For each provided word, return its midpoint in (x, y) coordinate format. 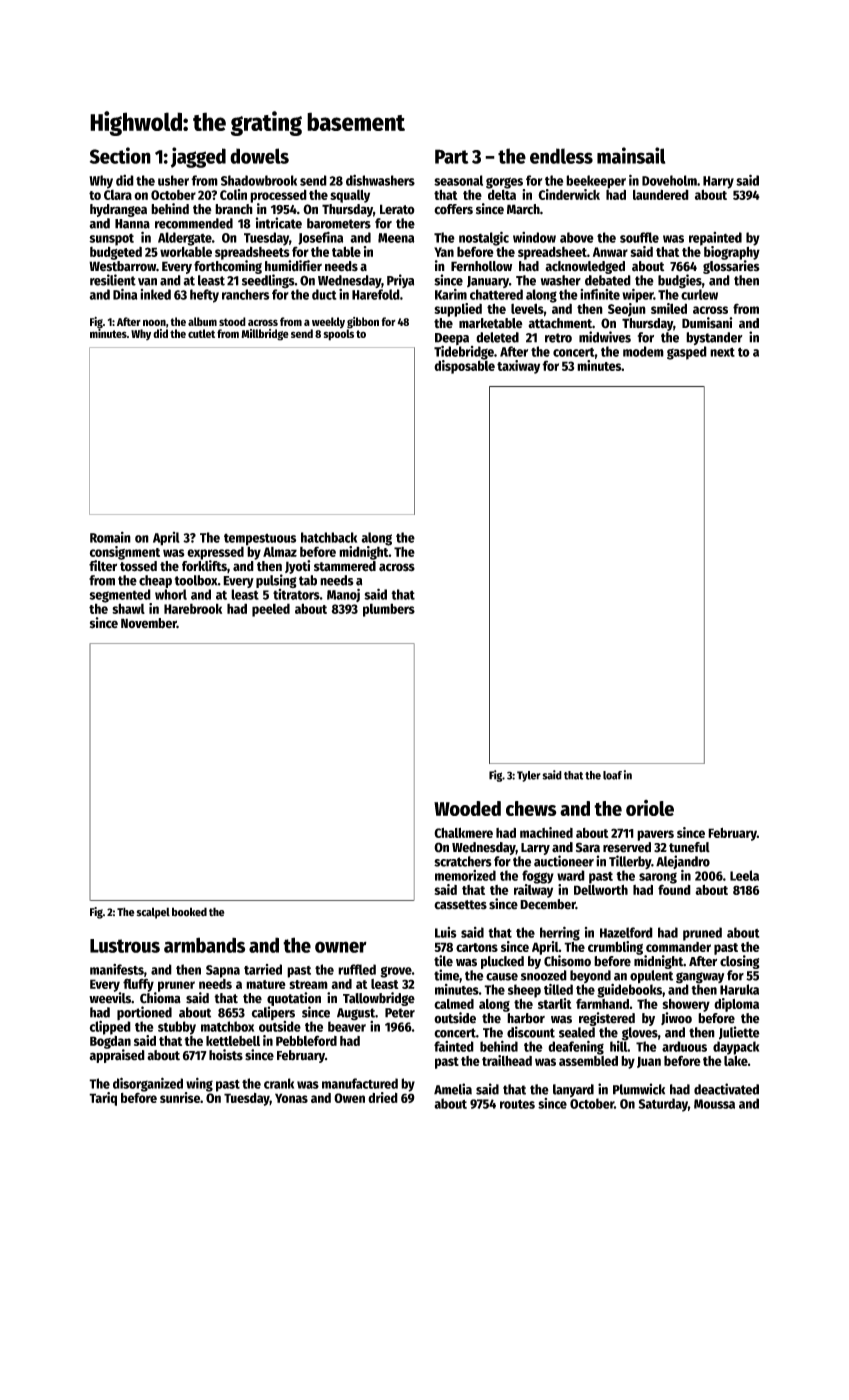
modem (643, 351)
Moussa (714, 1104)
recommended (194, 223)
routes (517, 1104)
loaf (612, 775)
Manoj (343, 595)
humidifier (293, 266)
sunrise (180, 1097)
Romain (110, 537)
